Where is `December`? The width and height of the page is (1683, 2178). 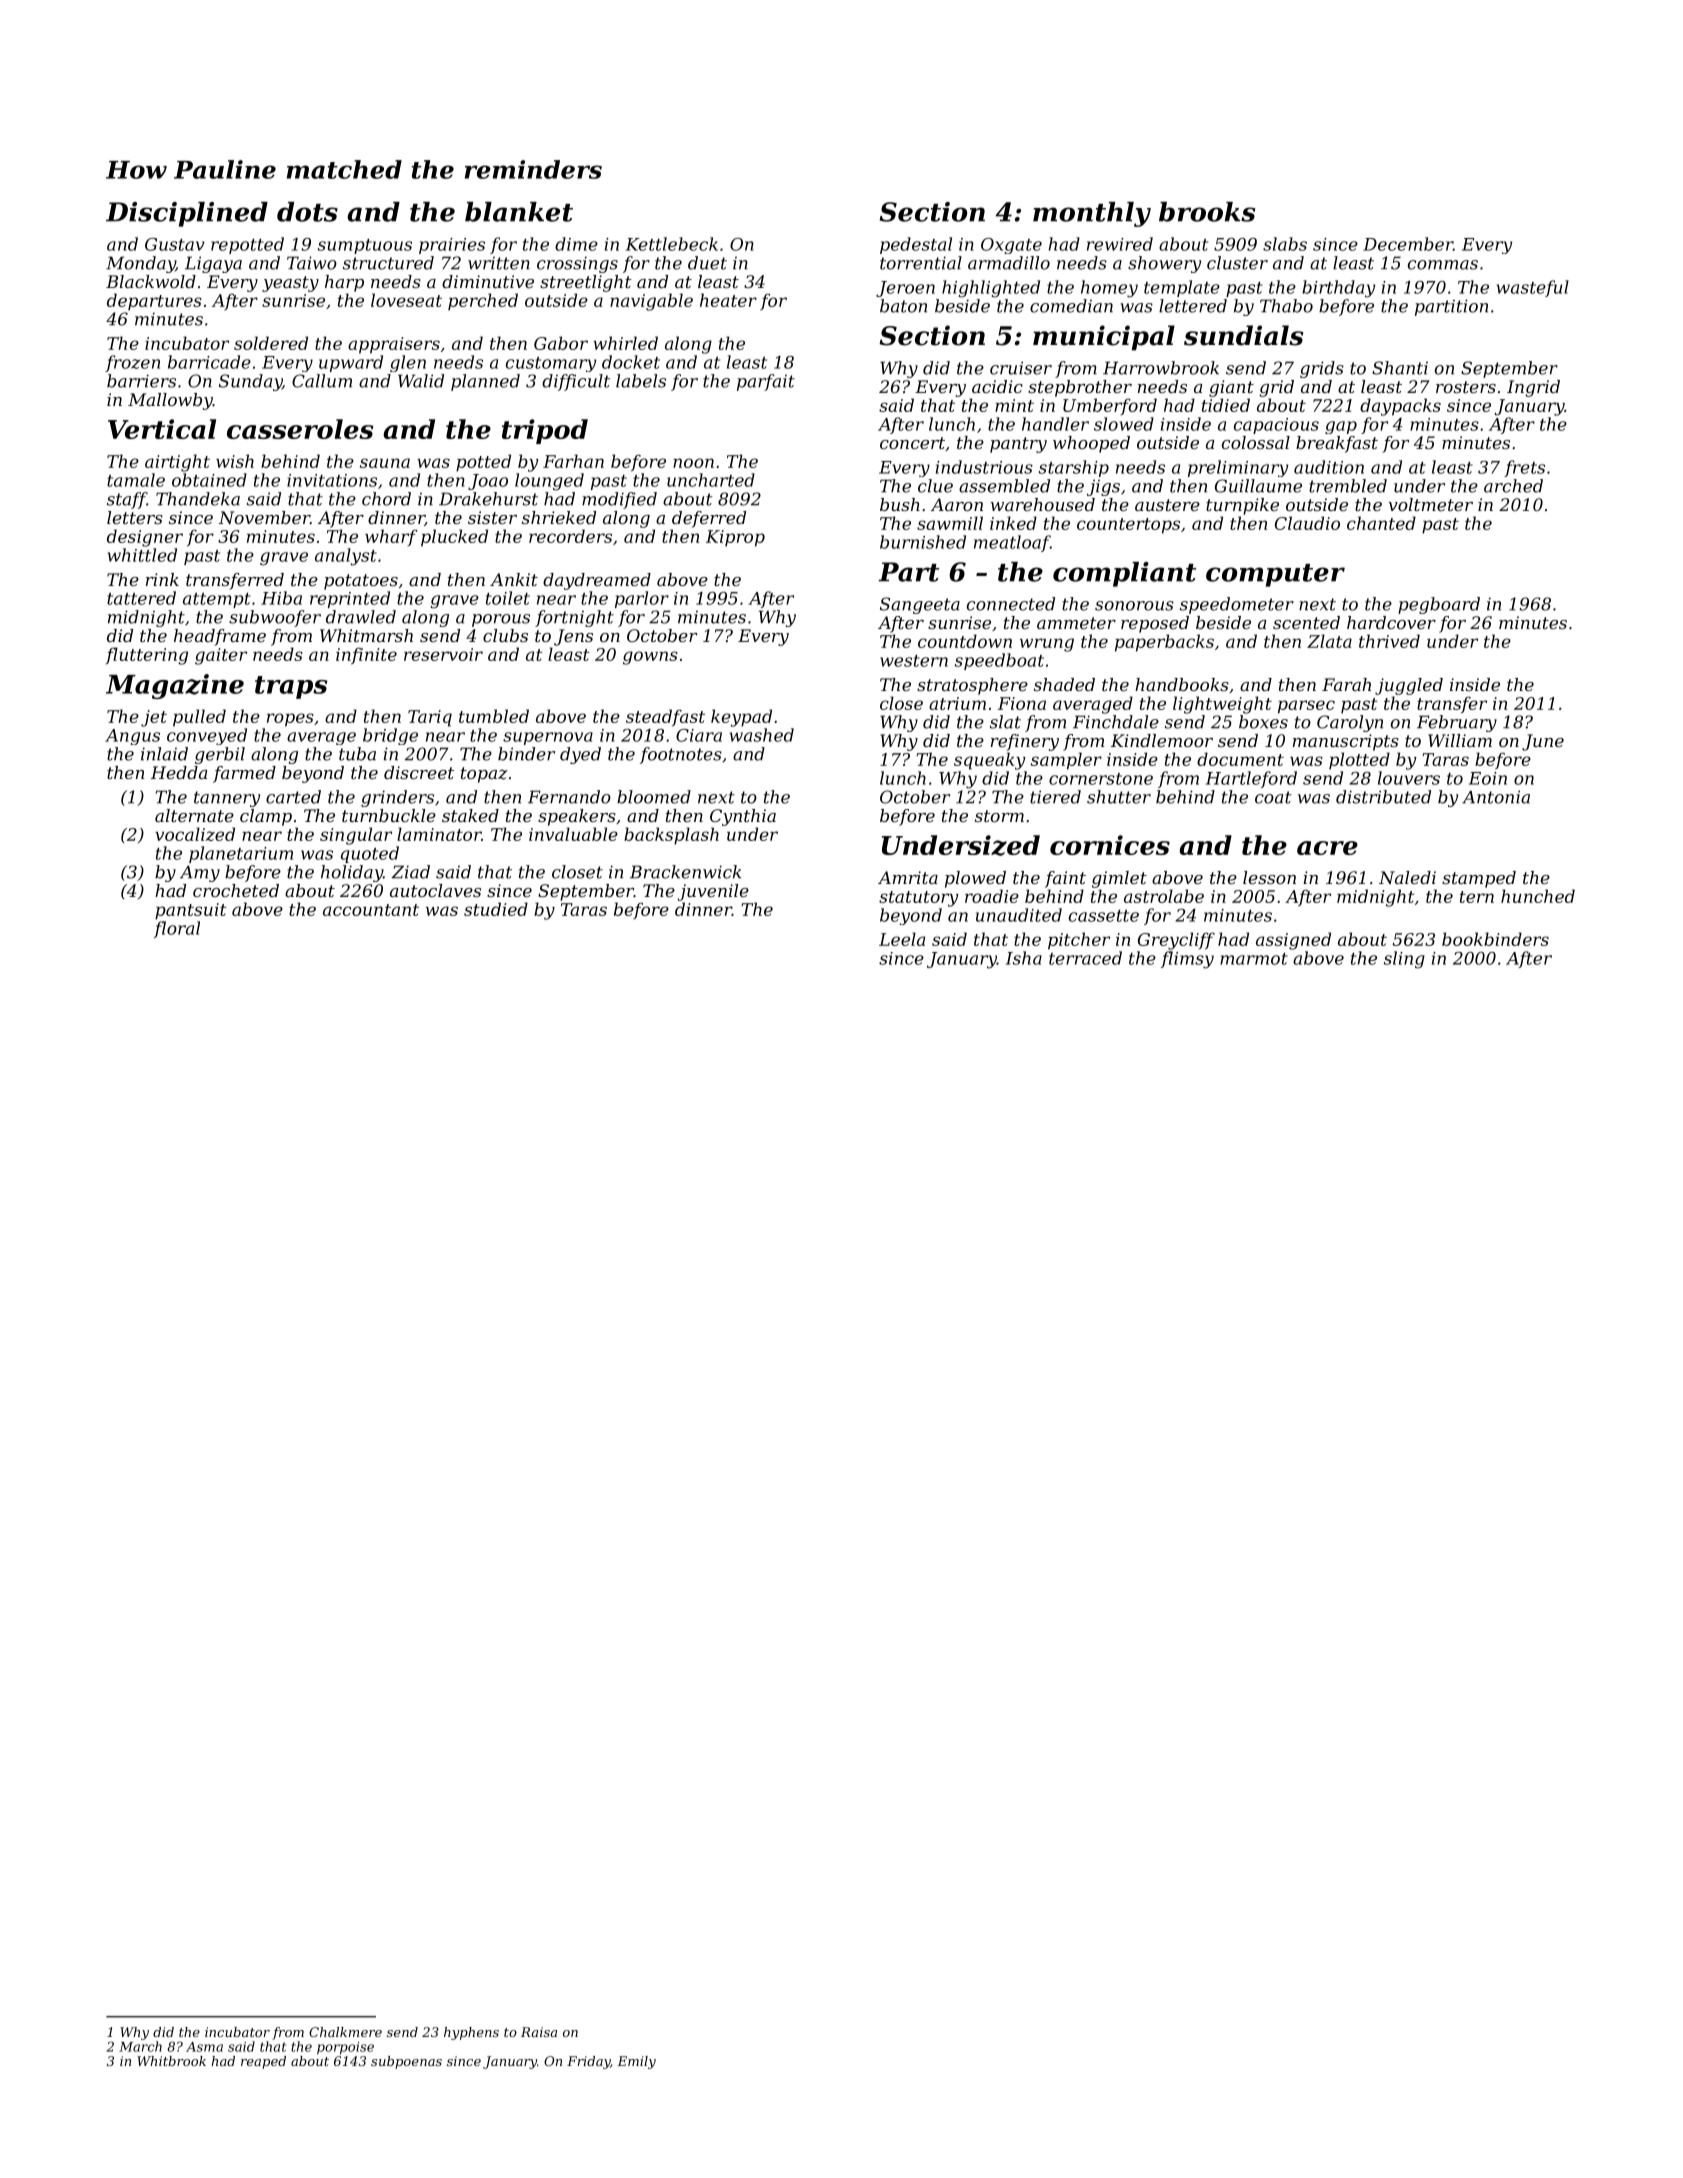 December is located at coordinates (1408, 244).
